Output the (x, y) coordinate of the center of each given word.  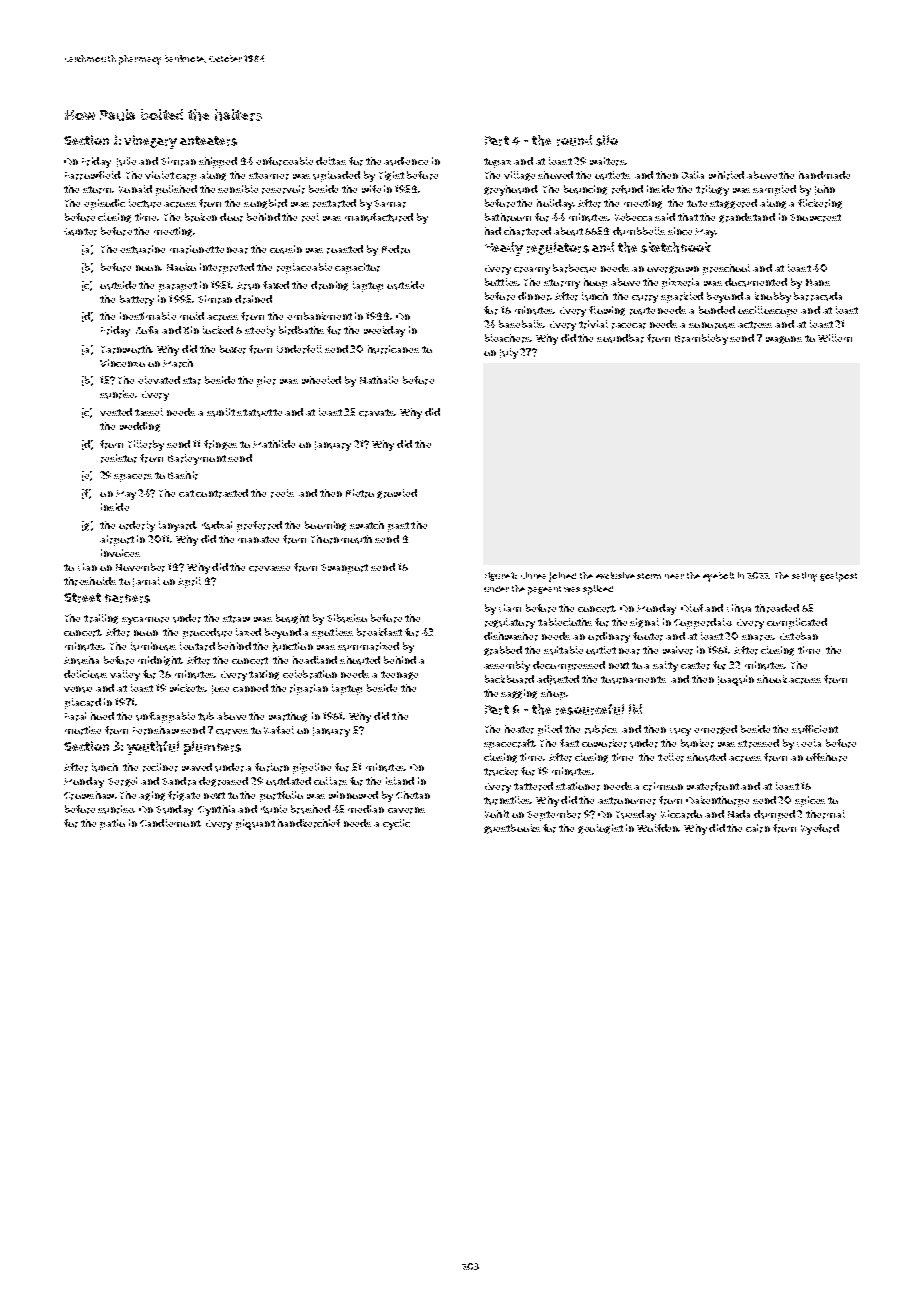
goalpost (838, 577)
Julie (126, 162)
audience (406, 161)
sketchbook (676, 247)
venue (78, 689)
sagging (519, 694)
